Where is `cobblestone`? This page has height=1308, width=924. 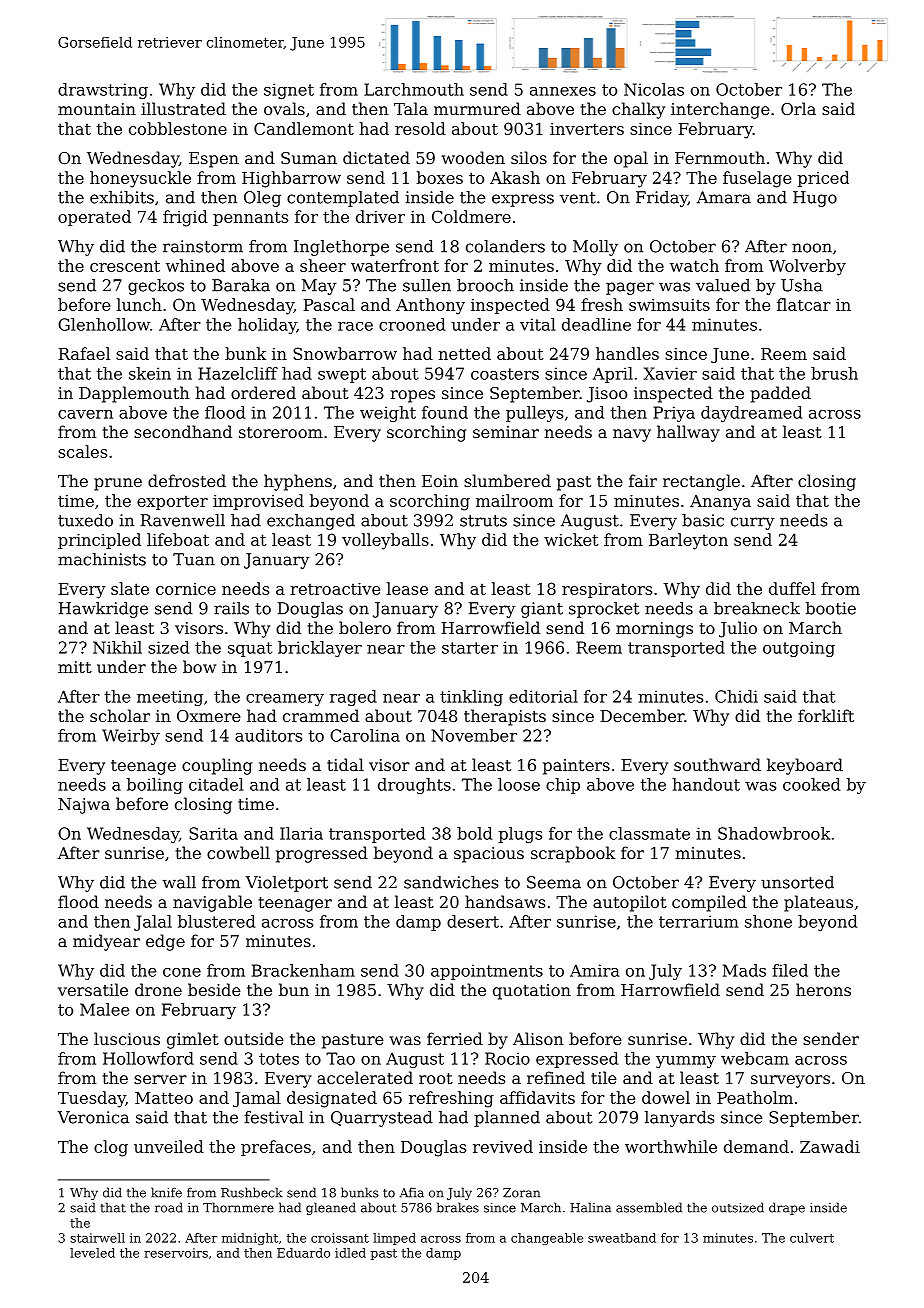
cobblestone is located at coordinates (178, 128).
